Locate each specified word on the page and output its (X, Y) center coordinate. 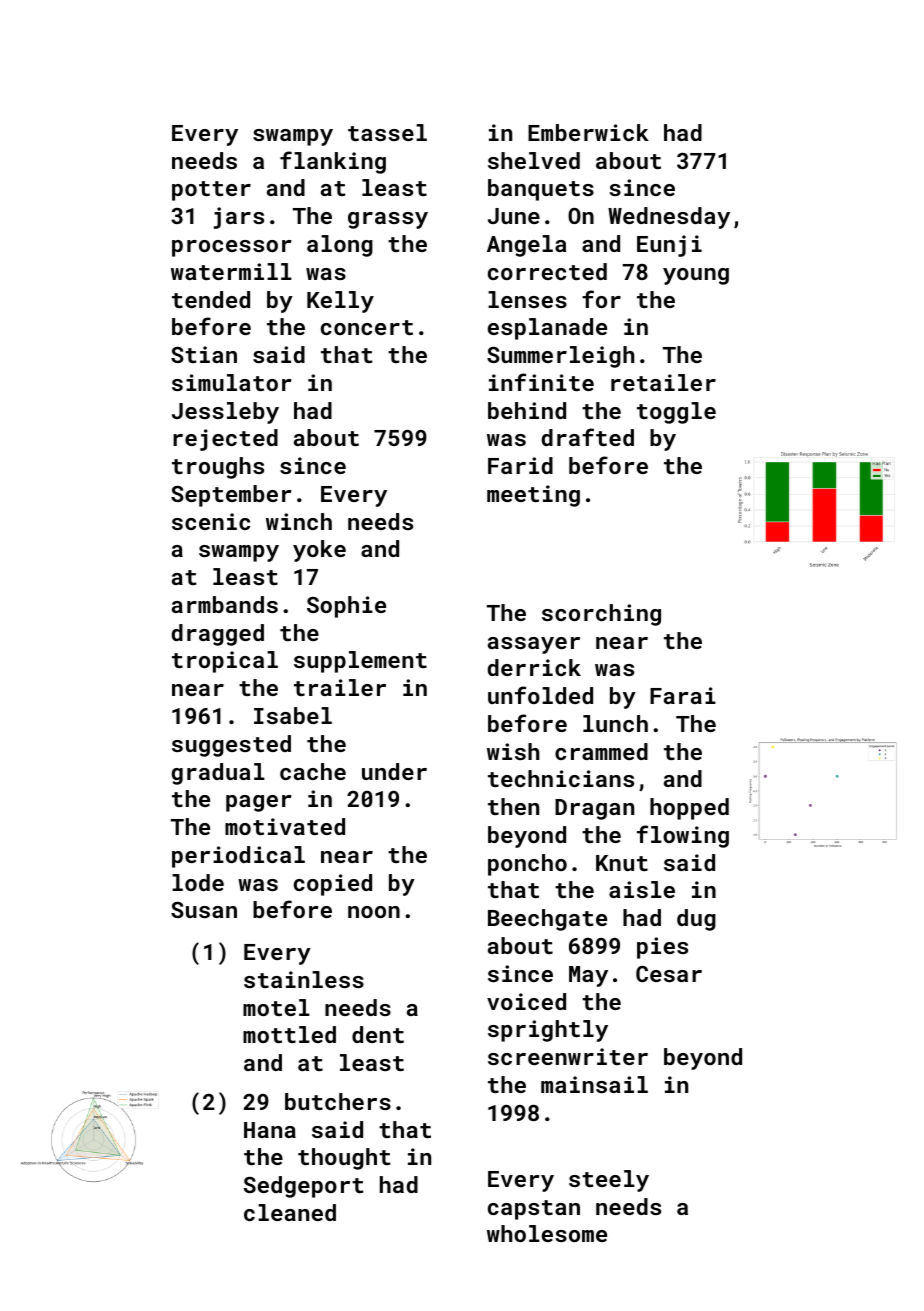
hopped (689, 809)
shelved (534, 160)
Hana (270, 1130)
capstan (534, 1210)
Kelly (340, 302)
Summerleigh (560, 357)
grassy (388, 220)
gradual (218, 774)
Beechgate (547, 920)
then (513, 806)
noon (374, 912)
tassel (387, 132)
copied (333, 885)
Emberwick (588, 132)
